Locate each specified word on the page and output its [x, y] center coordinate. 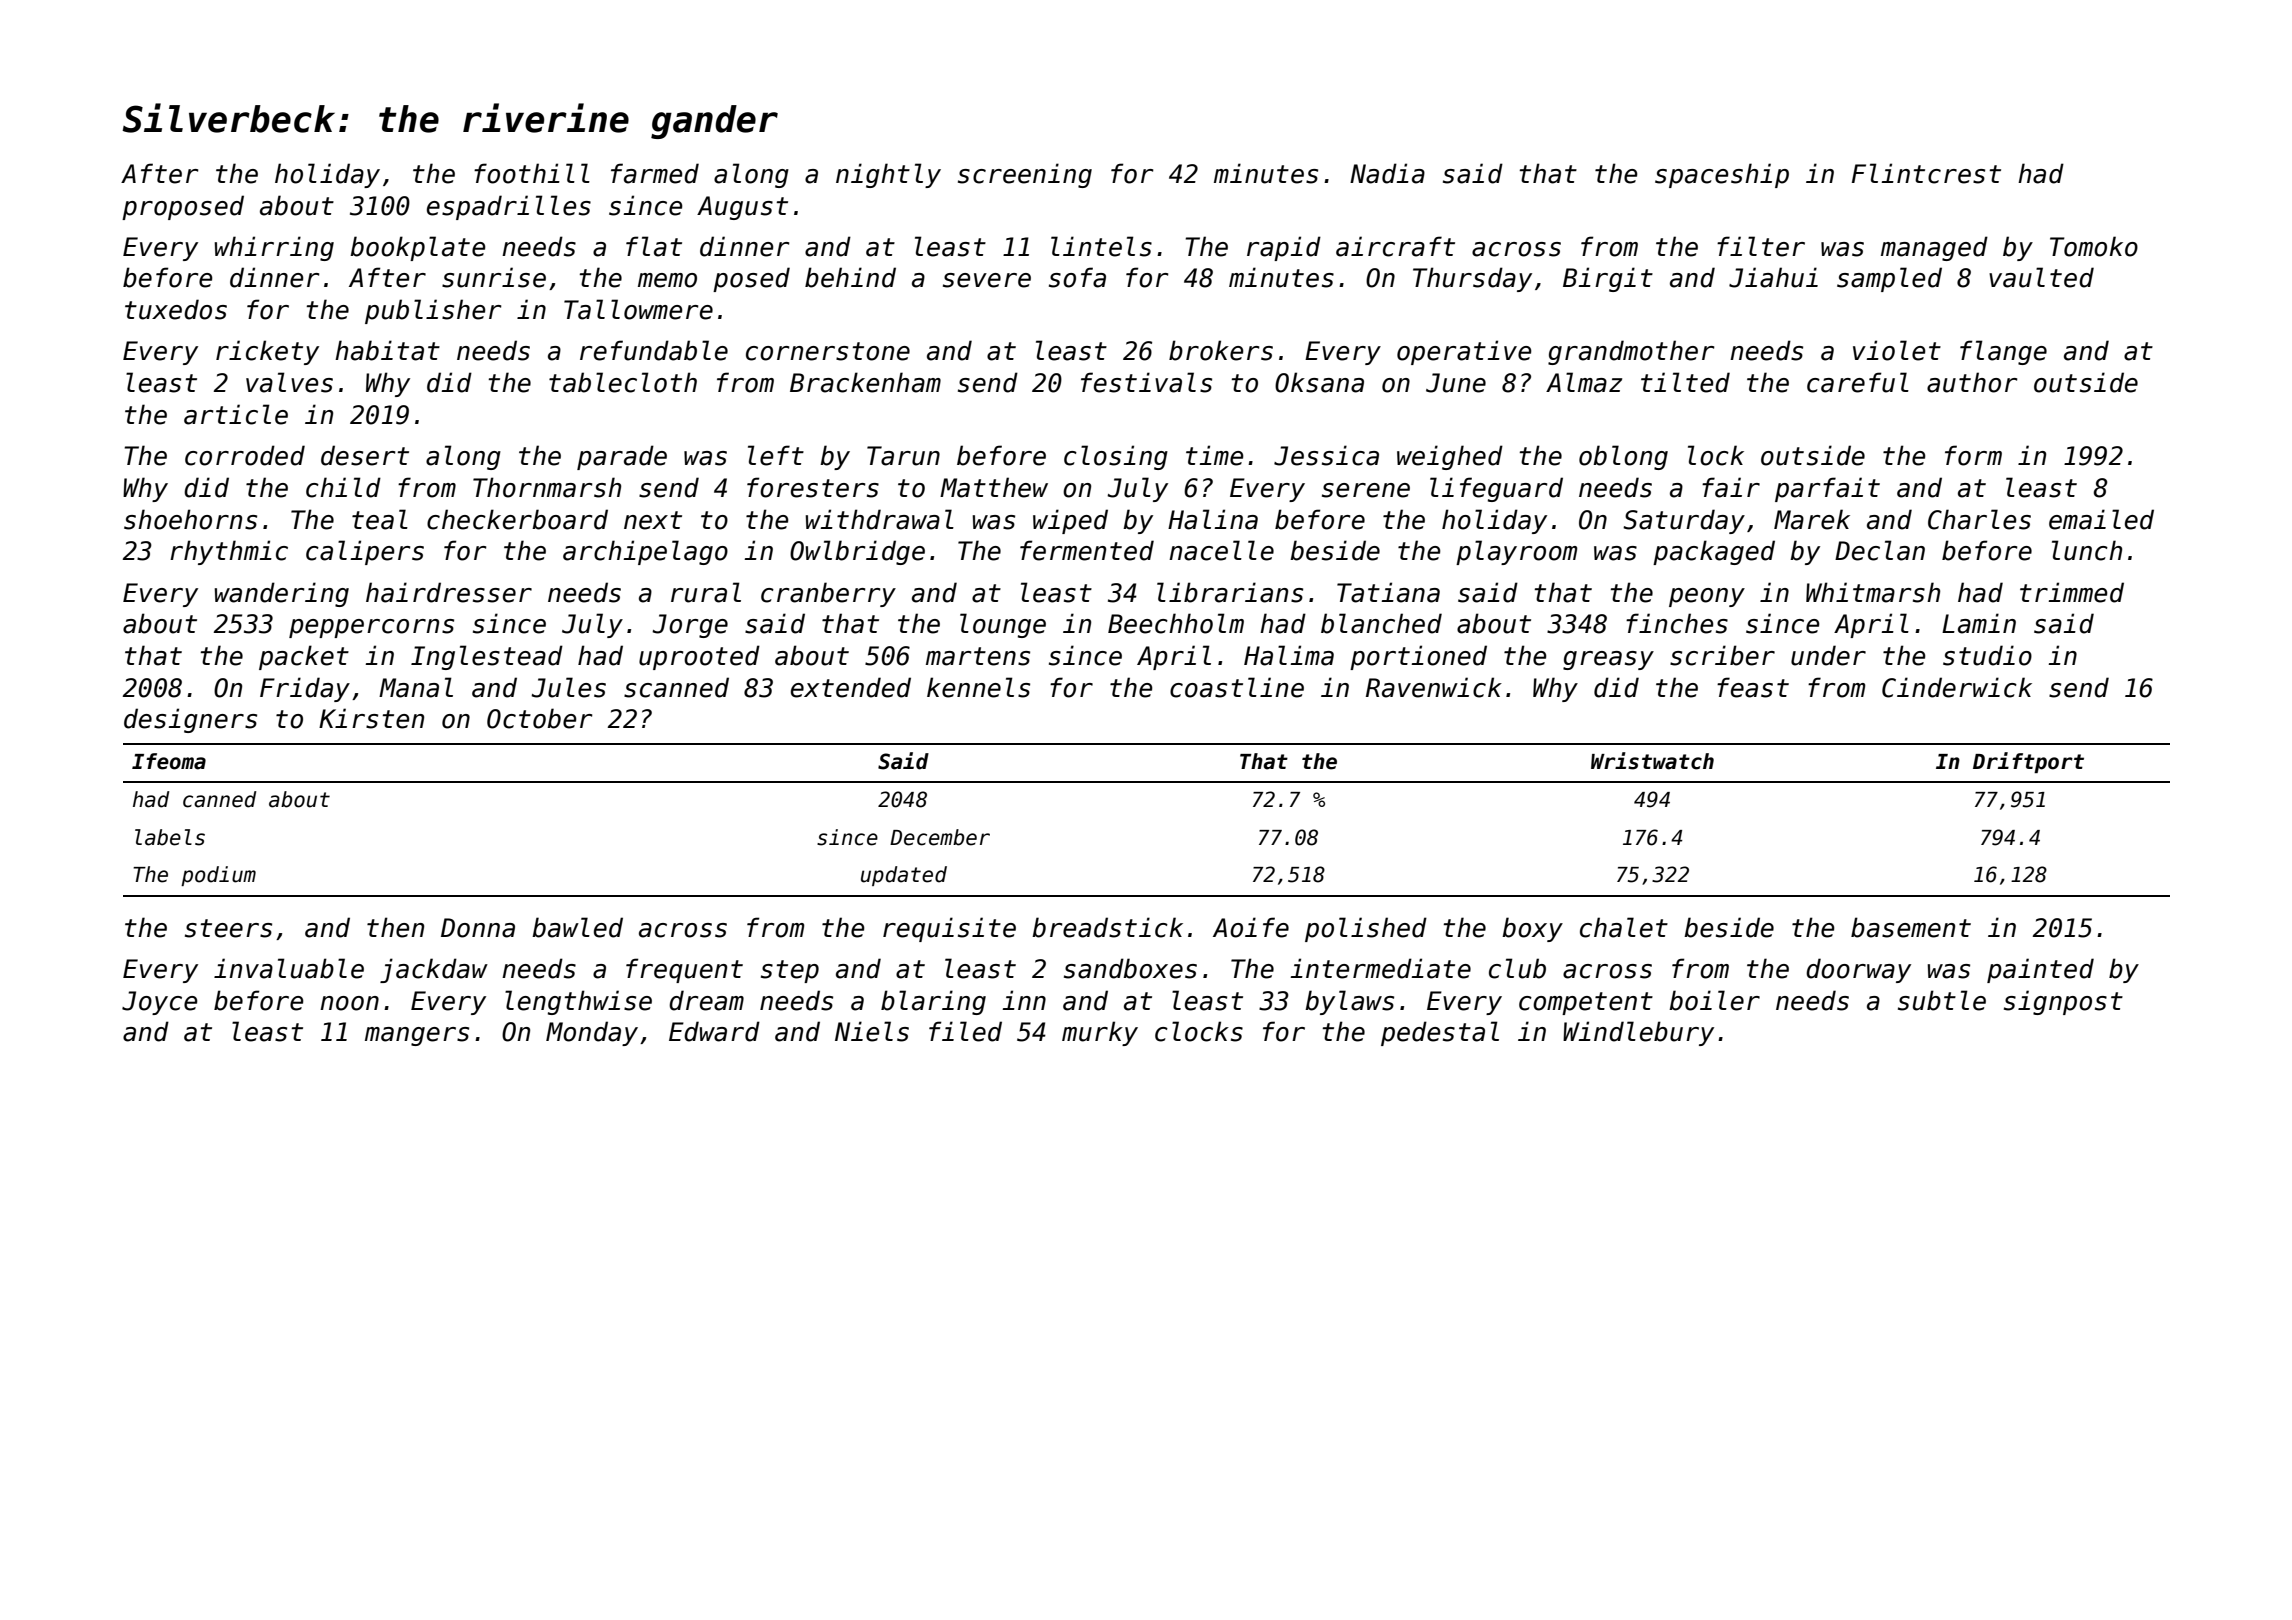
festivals [1146, 382]
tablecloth [623, 382]
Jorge [690, 626]
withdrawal [879, 519]
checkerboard [517, 519]
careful [1858, 382]
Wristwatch [1652, 761]
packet [304, 657]
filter [1761, 246]
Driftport [2028, 762]
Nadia [1387, 173]
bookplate [418, 248]
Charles [1979, 519]
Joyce [160, 1003]
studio [1987, 655]
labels [170, 837]
